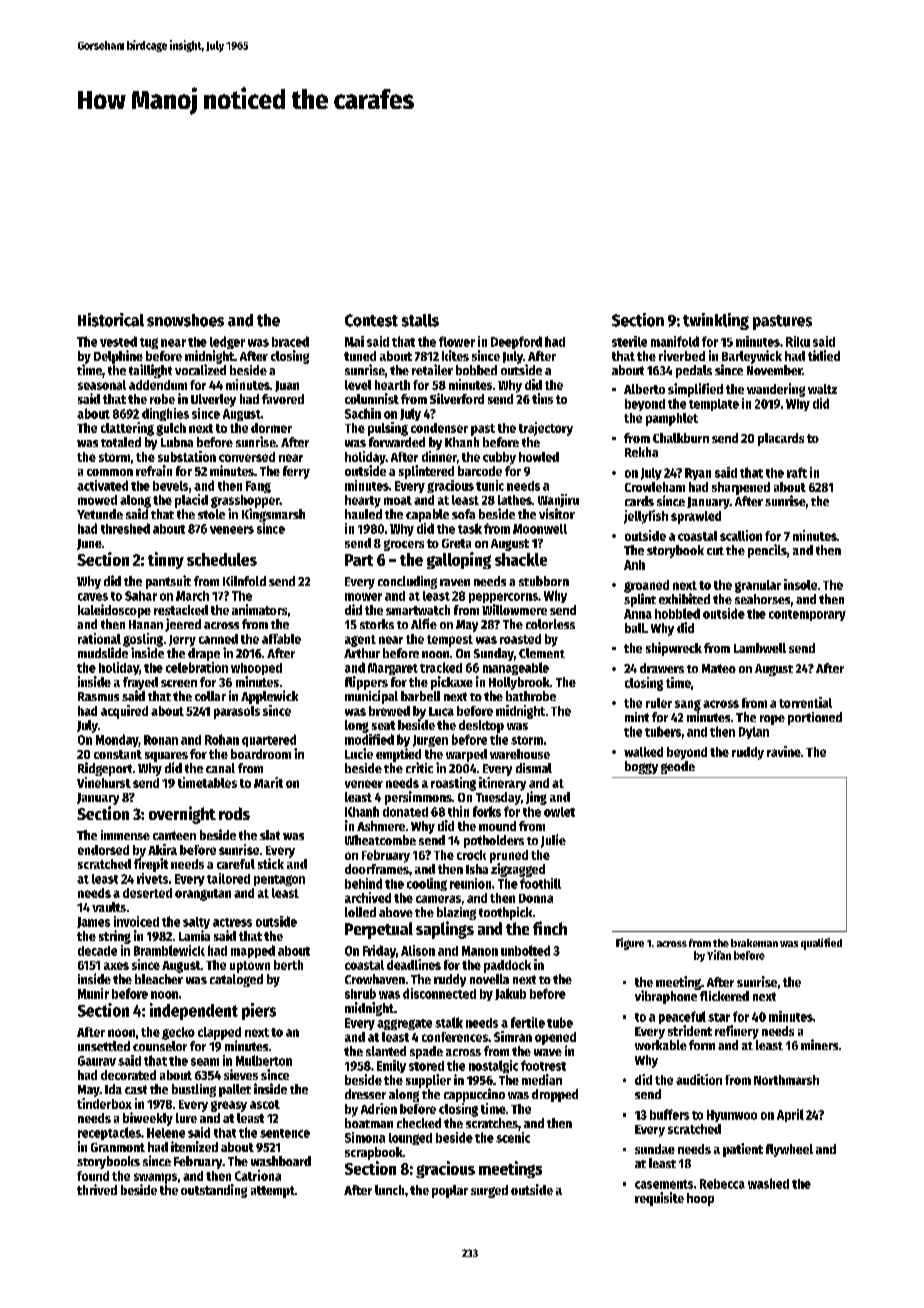  What do you see at coordinates (237, 712) in the screenshot?
I see `parasols` at bounding box center [237, 712].
